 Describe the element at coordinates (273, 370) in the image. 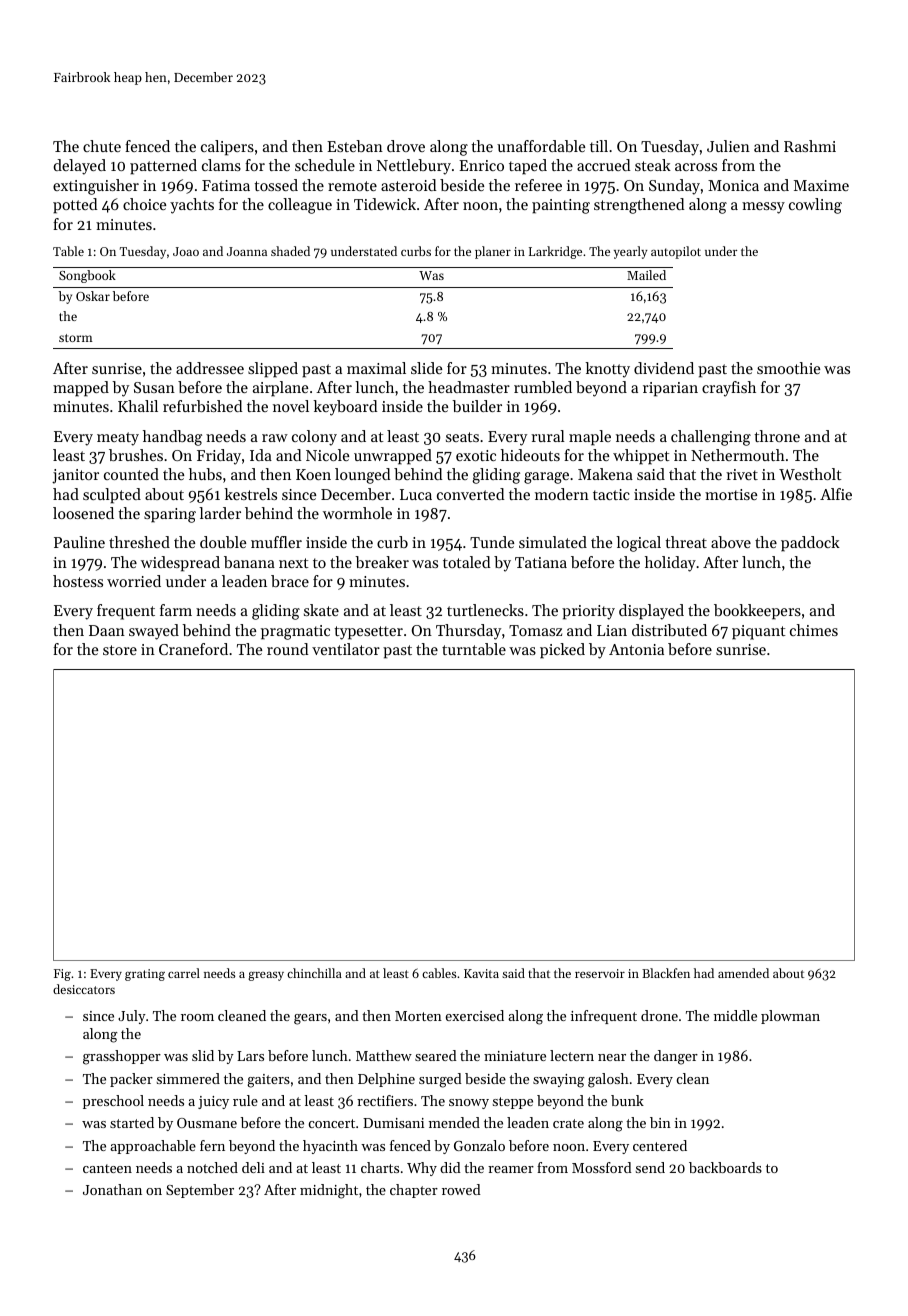

I see `slipped` at that location.
